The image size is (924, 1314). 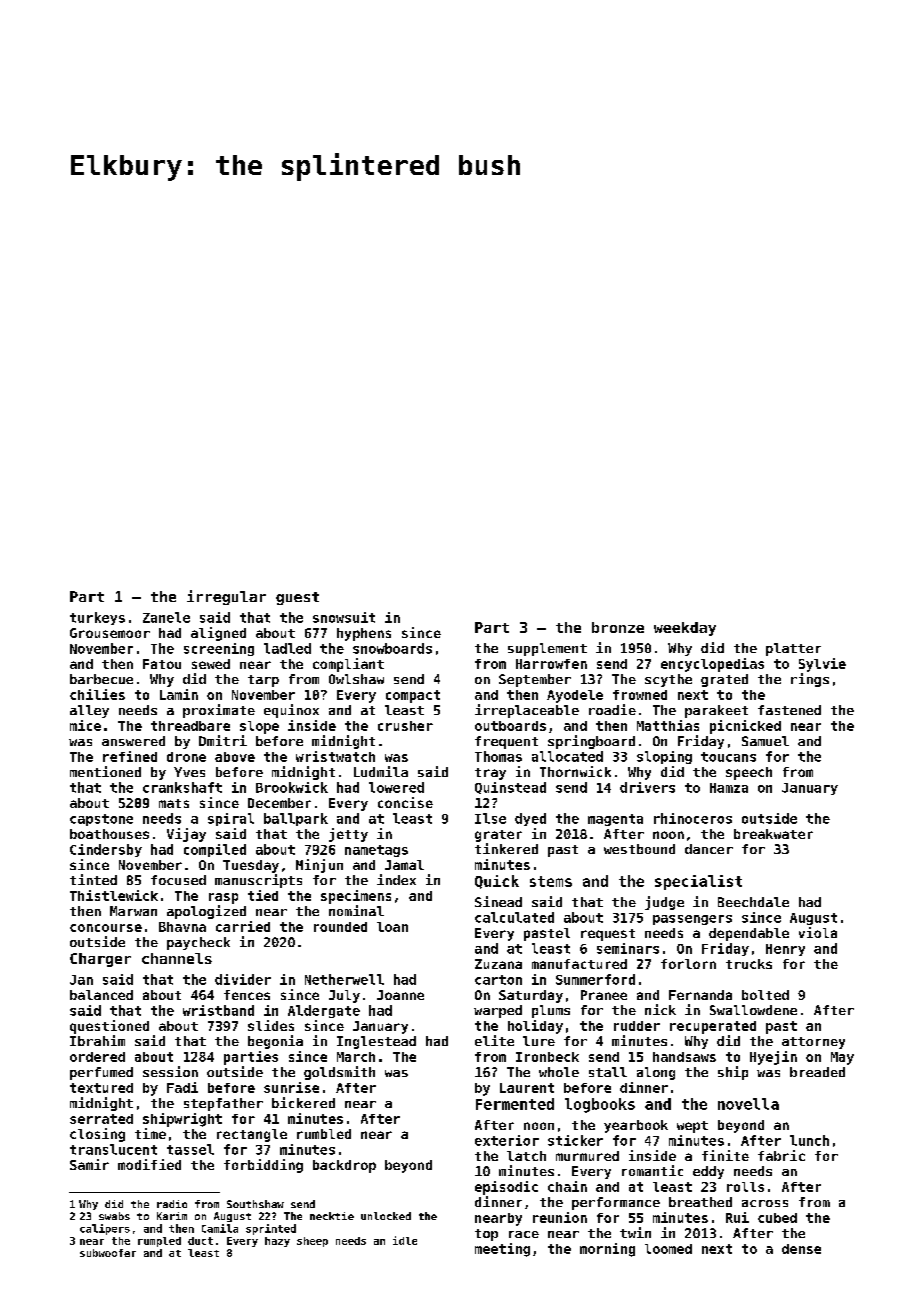 I want to click on viola, so click(x=818, y=932).
